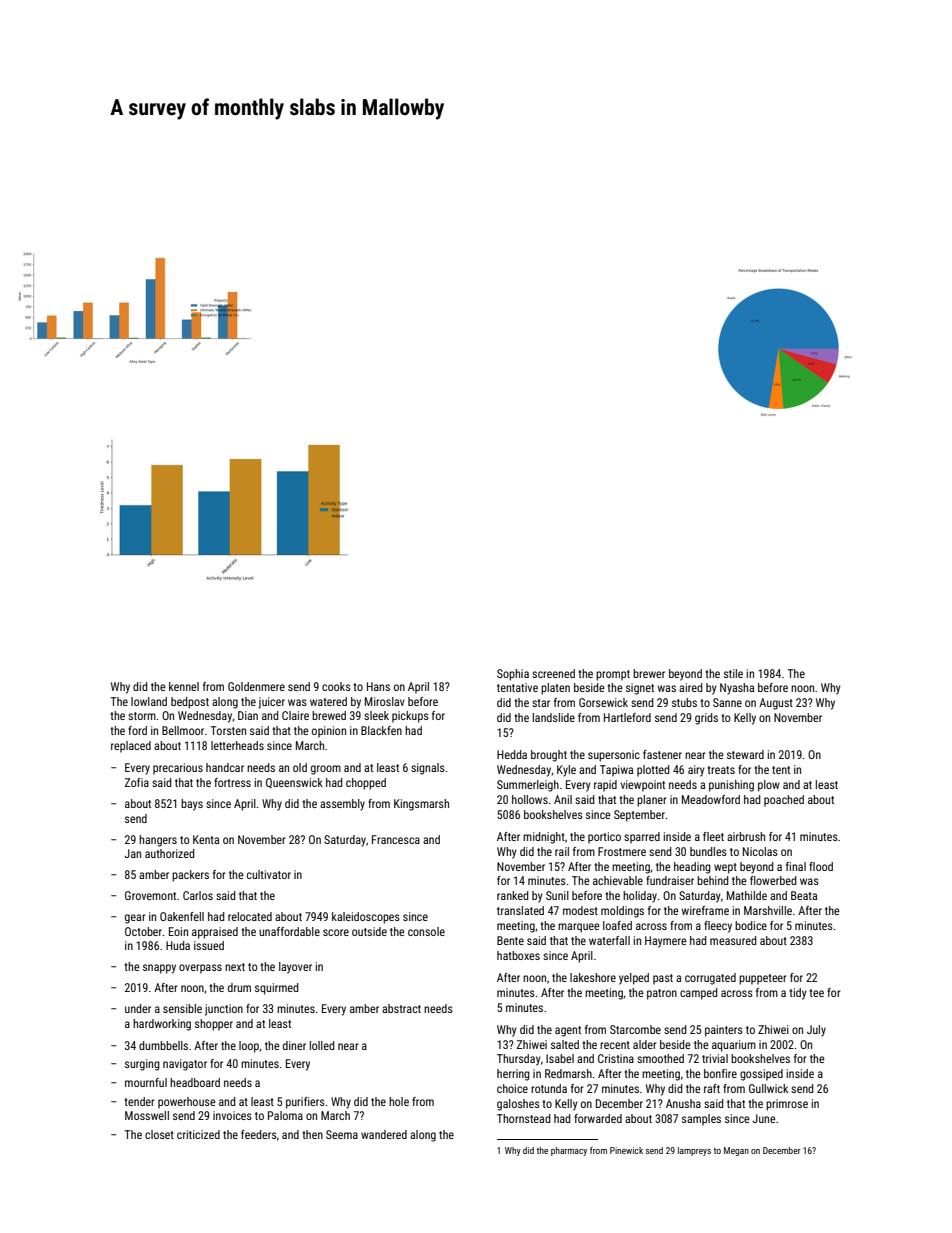  Describe the element at coordinates (206, 839) in the page. I see `Kenta` at that location.
